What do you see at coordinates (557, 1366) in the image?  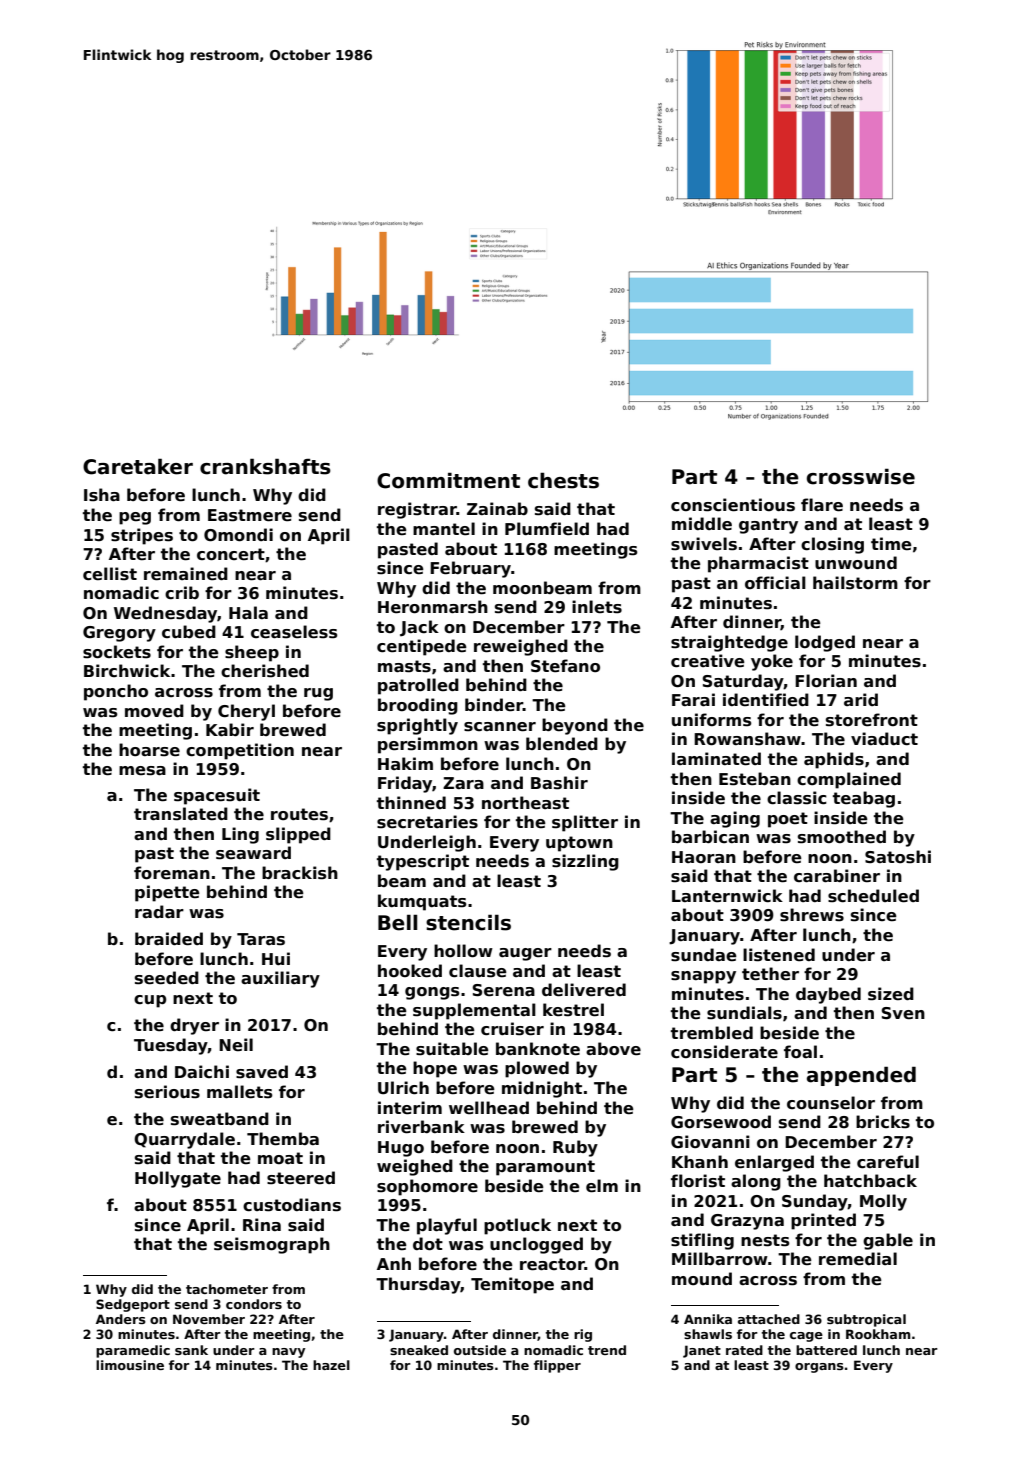 I see `flipper` at bounding box center [557, 1366].
